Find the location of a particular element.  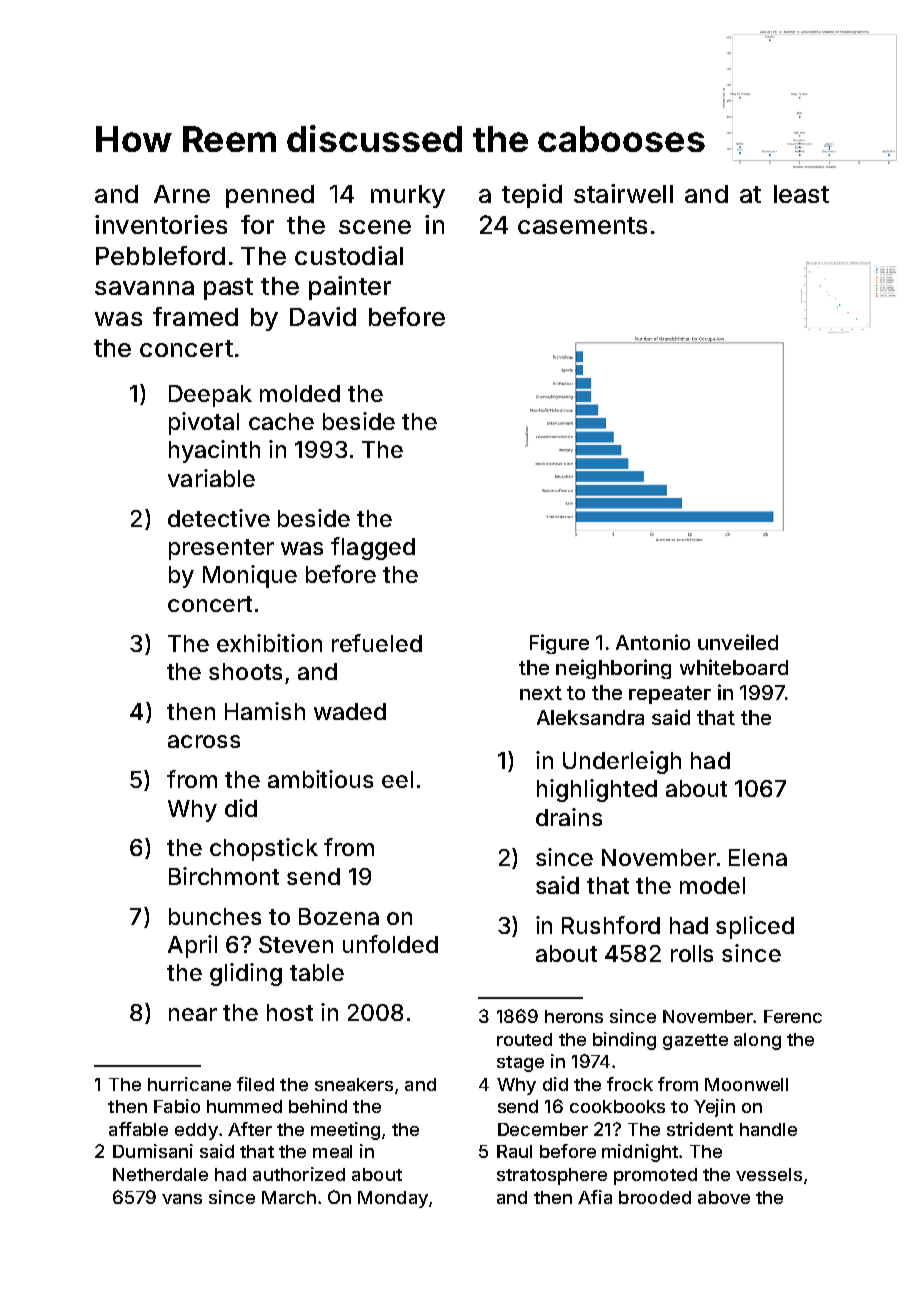

drains is located at coordinates (569, 817).
